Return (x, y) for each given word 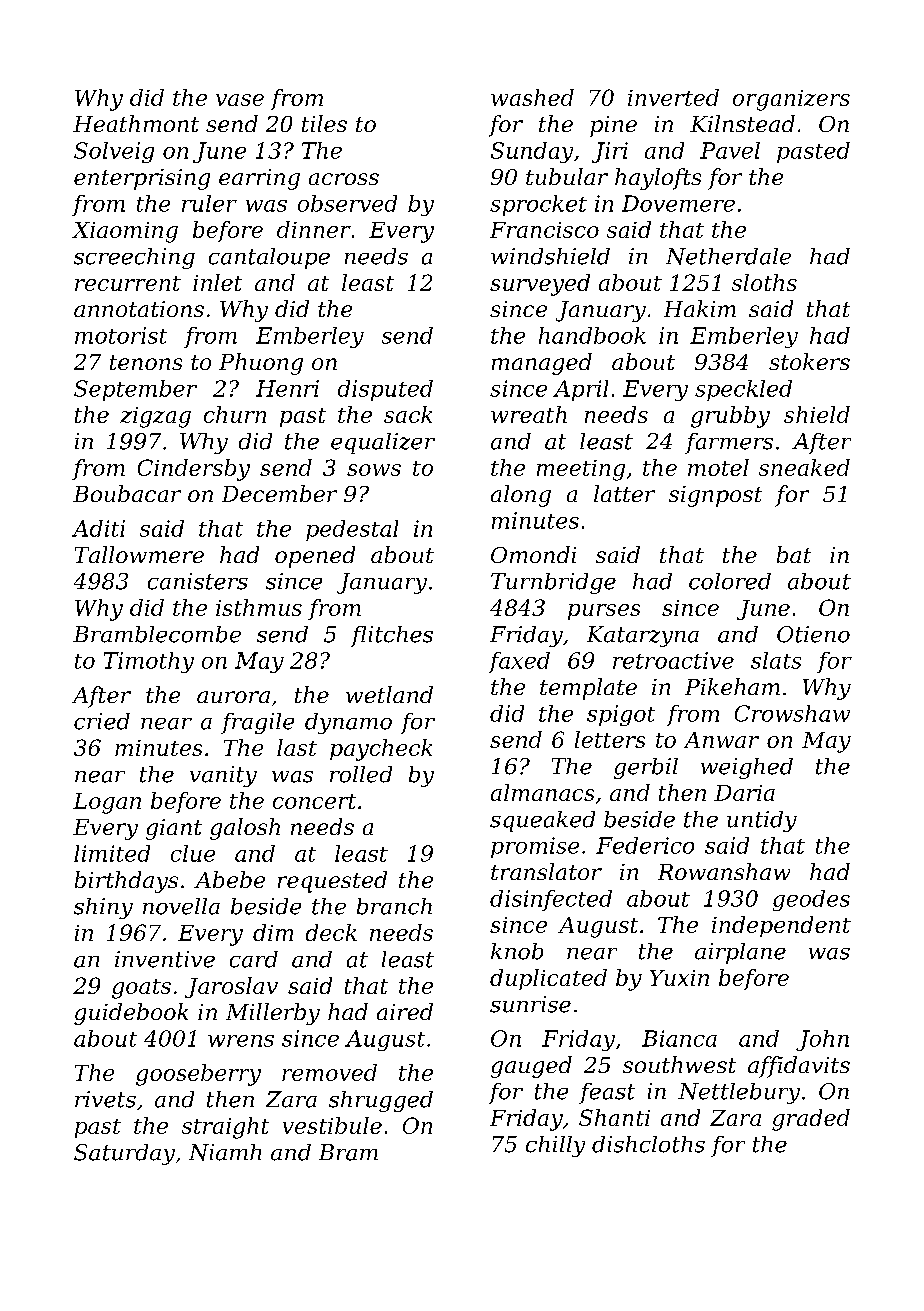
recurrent (128, 283)
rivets (105, 1099)
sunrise (530, 1004)
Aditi (98, 528)
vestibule (332, 1125)
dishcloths (648, 1144)
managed (542, 364)
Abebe (229, 879)
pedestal (352, 530)
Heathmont (136, 123)
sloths (764, 282)
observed (347, 203)
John (822, 1040)
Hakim (700, 308)
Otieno (813, 634)
